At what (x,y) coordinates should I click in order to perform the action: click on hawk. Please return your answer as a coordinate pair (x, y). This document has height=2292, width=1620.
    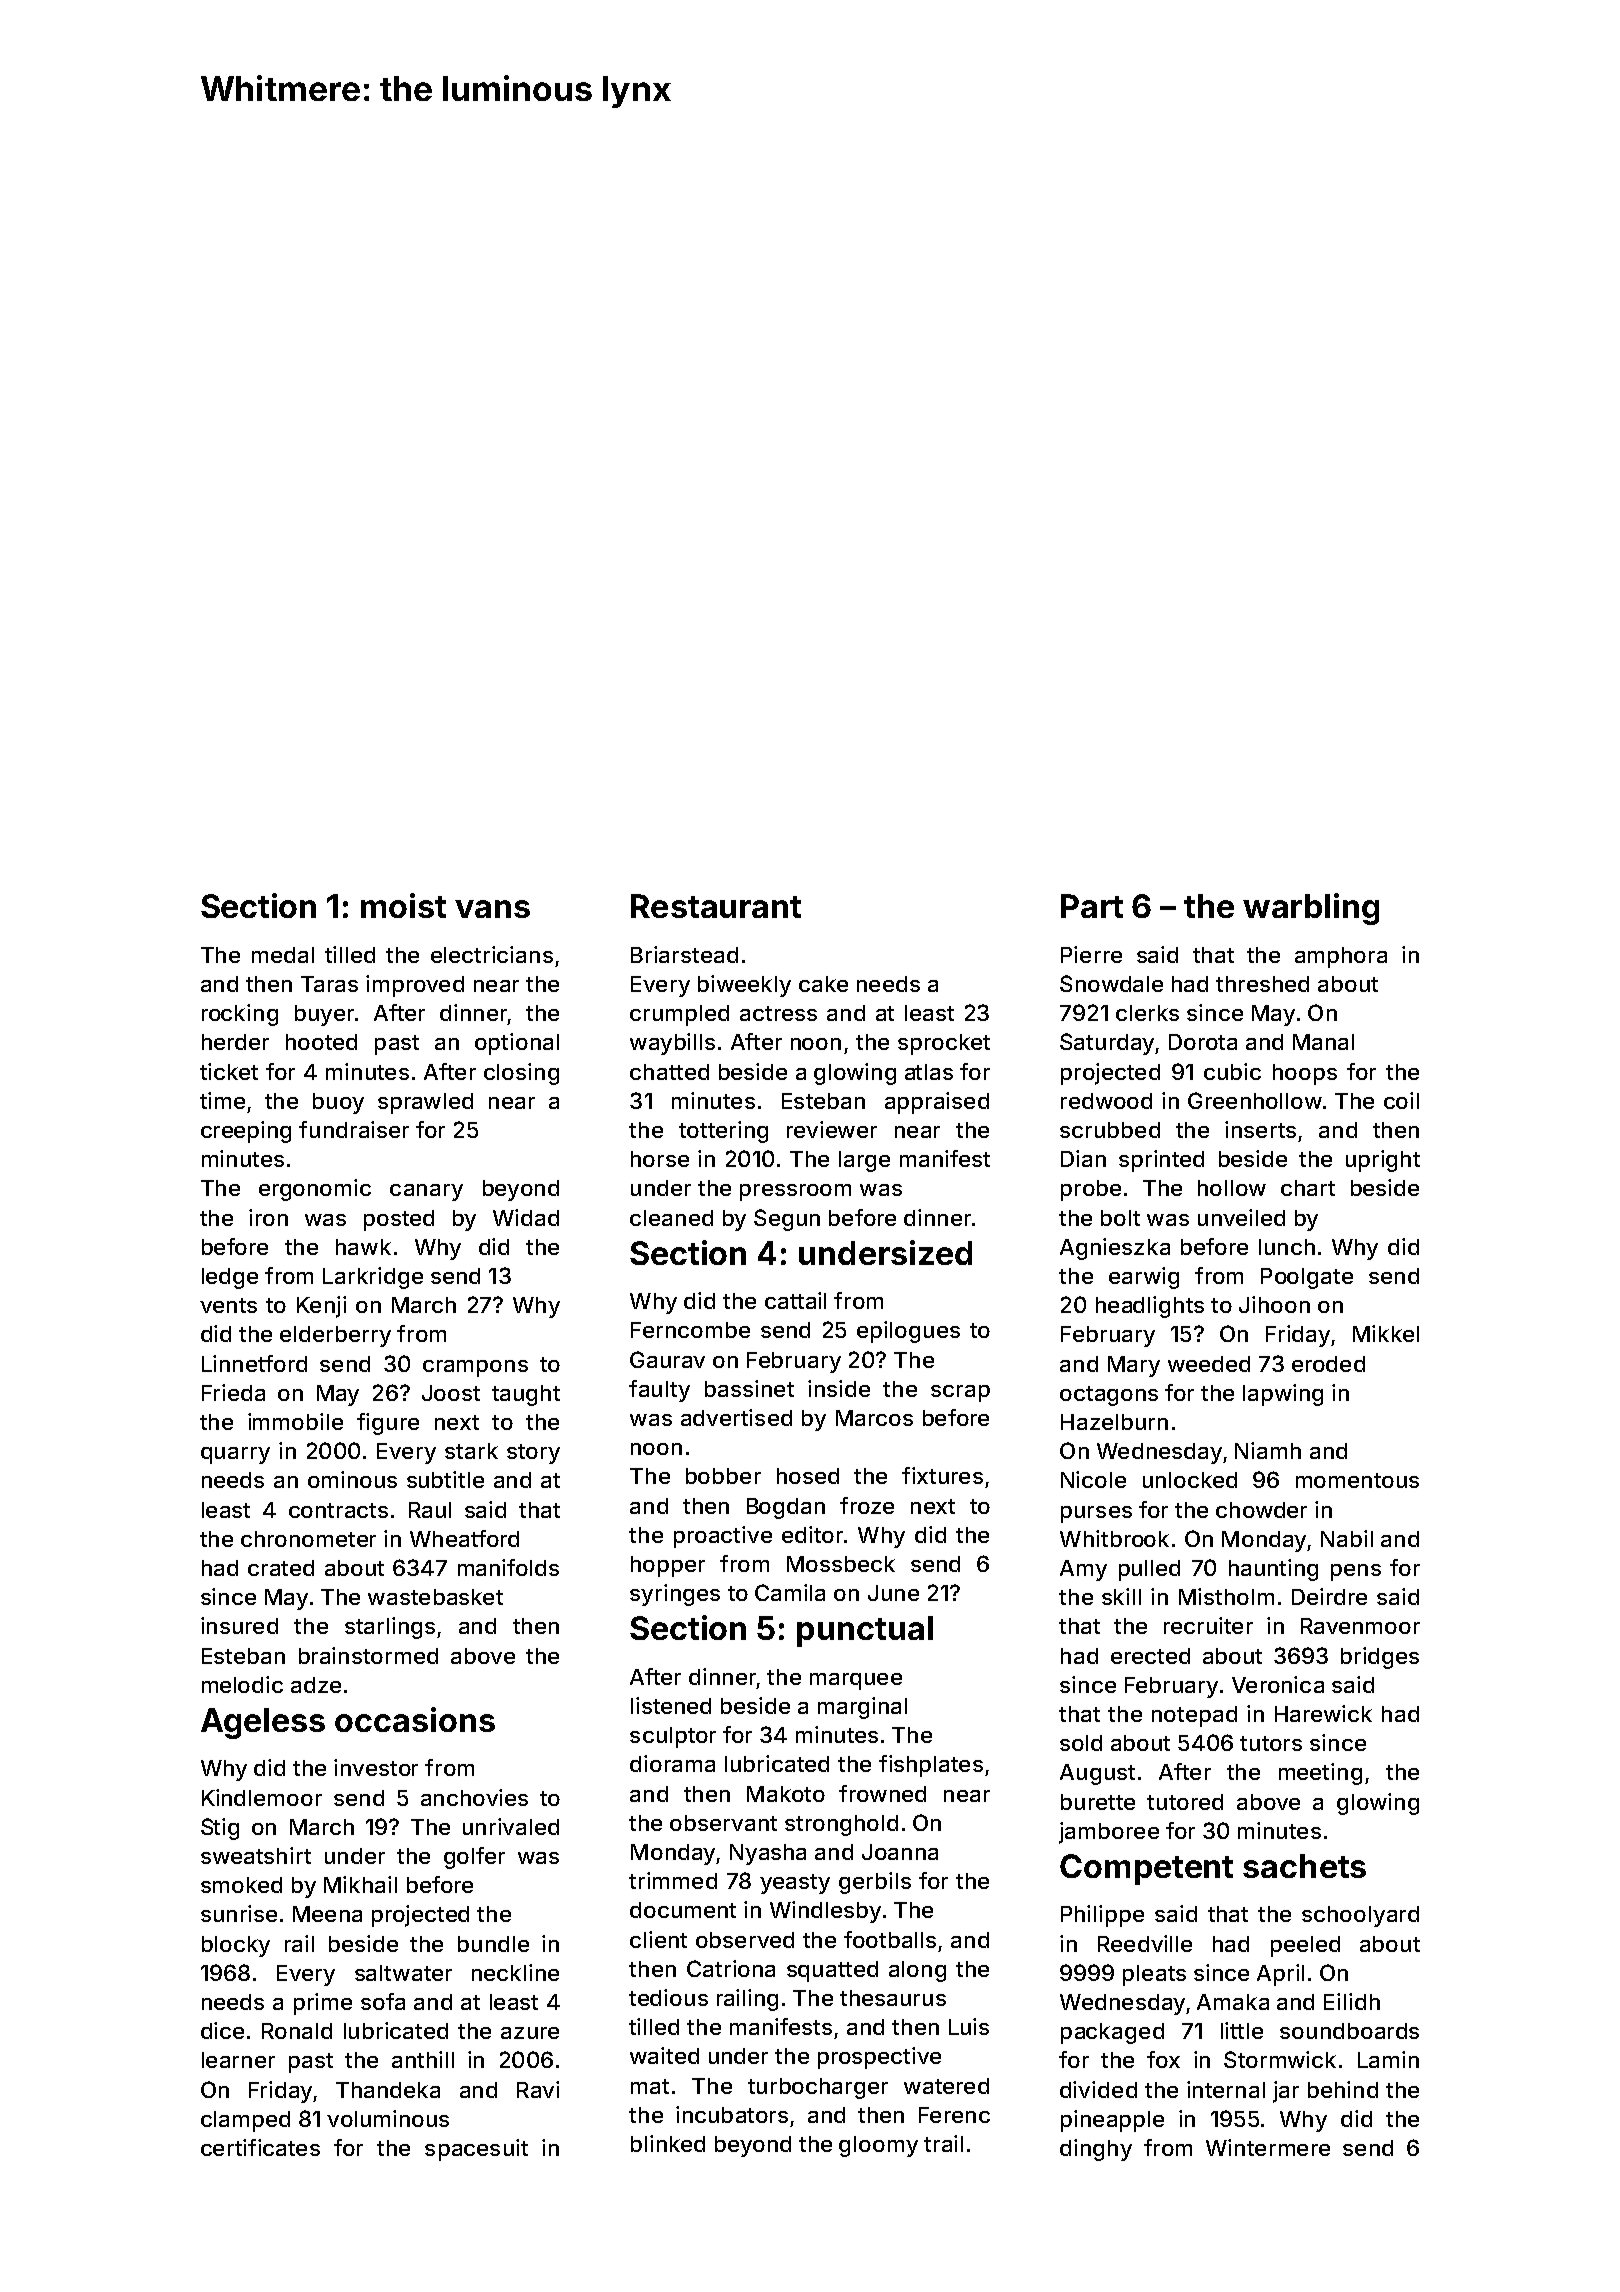
    Looking at the image, I should click on (363, 1247).
